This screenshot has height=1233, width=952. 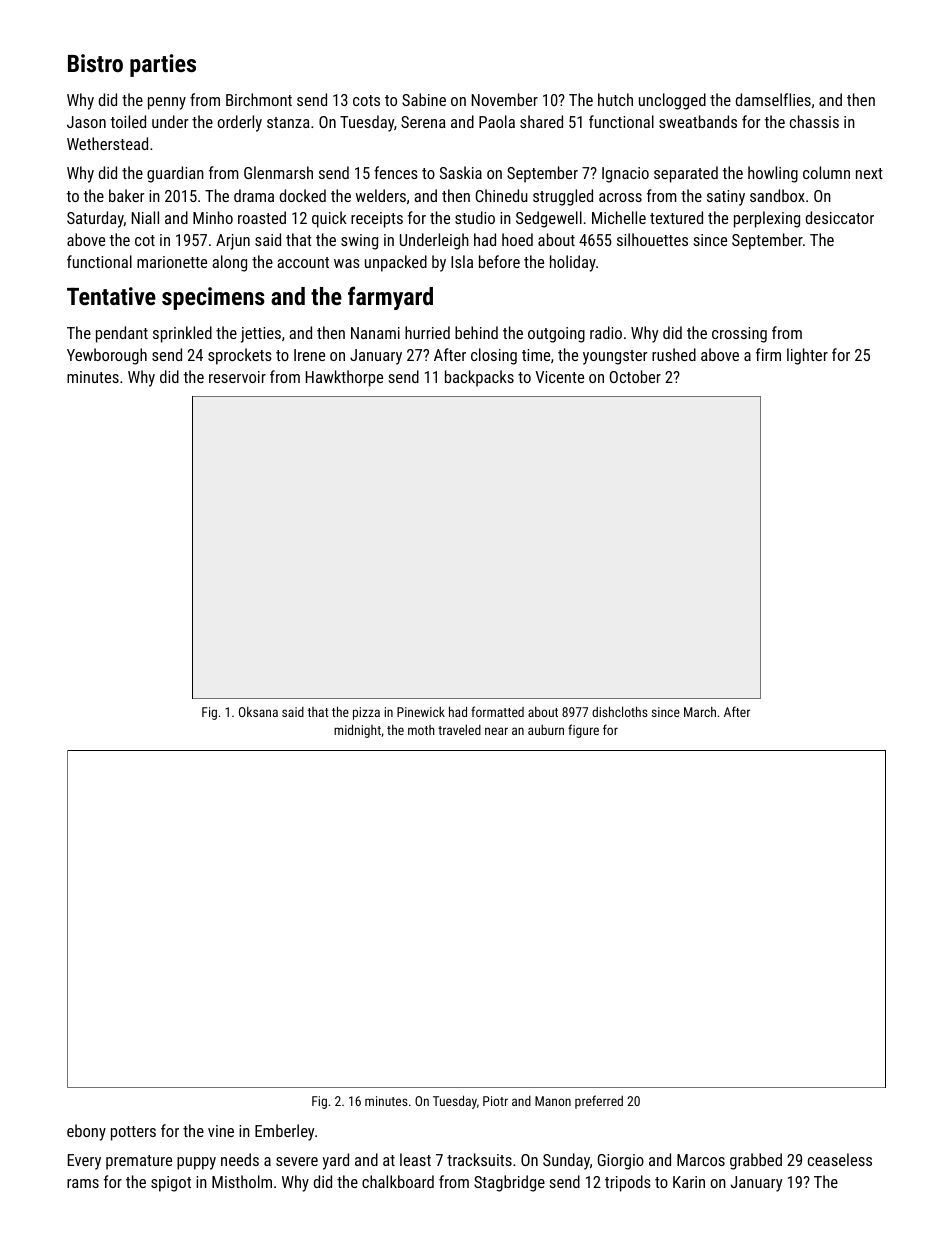 What do you see at coordinates (213, 298) in the screenshot?
I see `specimens` at bounding box center [213, 298].
